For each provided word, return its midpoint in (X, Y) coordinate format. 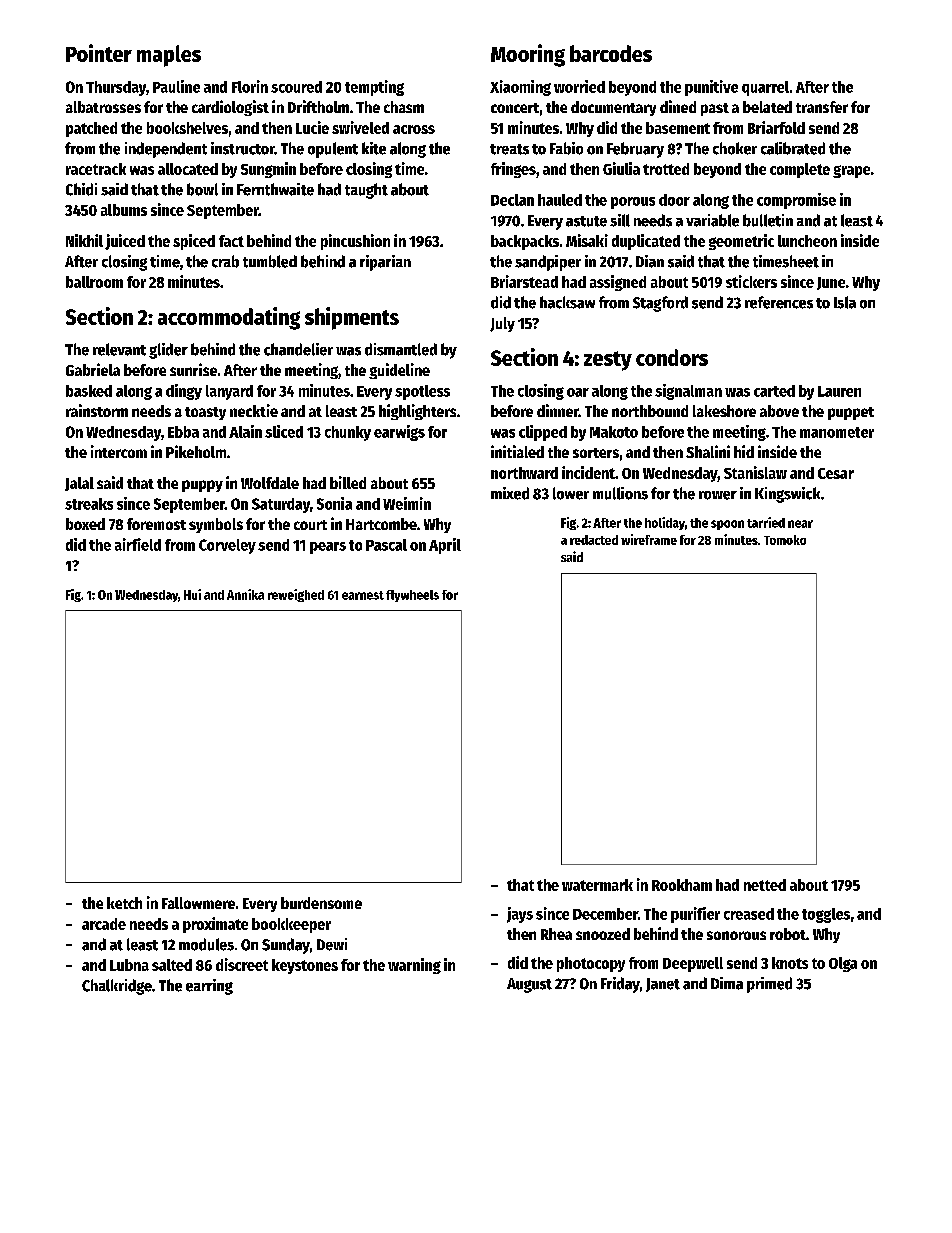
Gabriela (93, 369)
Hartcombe (381, 524)
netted (765, 885)
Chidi (81, 189)
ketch (124, 903)
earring (209, 987)
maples (169, 56)
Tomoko (785, 540)
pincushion (355, 242)
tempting (374, 88)
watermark (597, 885)
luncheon (807, 241)
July (502, 324)
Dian (650, 261)
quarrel (765, 88)
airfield (138, 544)
